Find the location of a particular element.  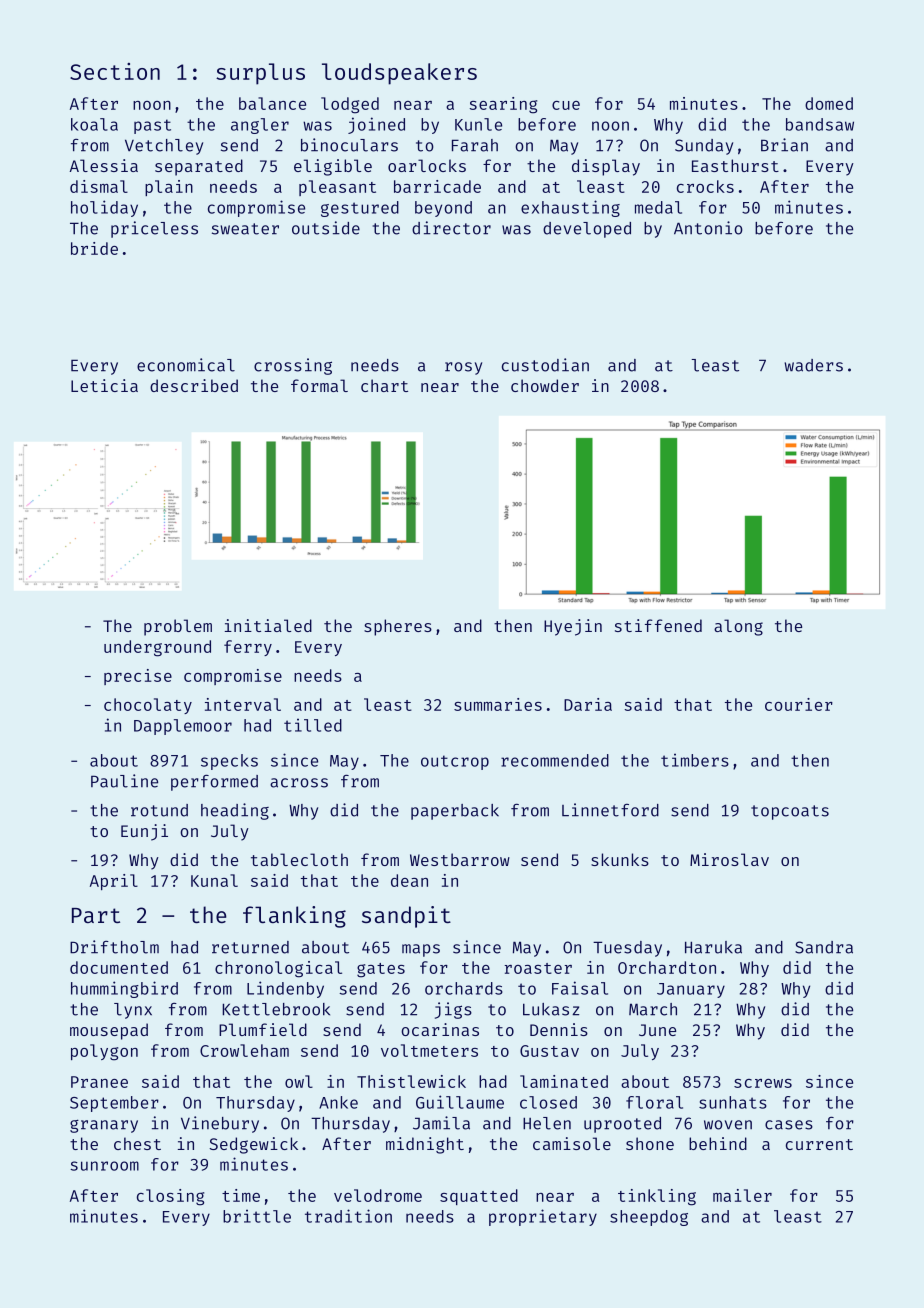

waders is located at coordinates (813, 365).
